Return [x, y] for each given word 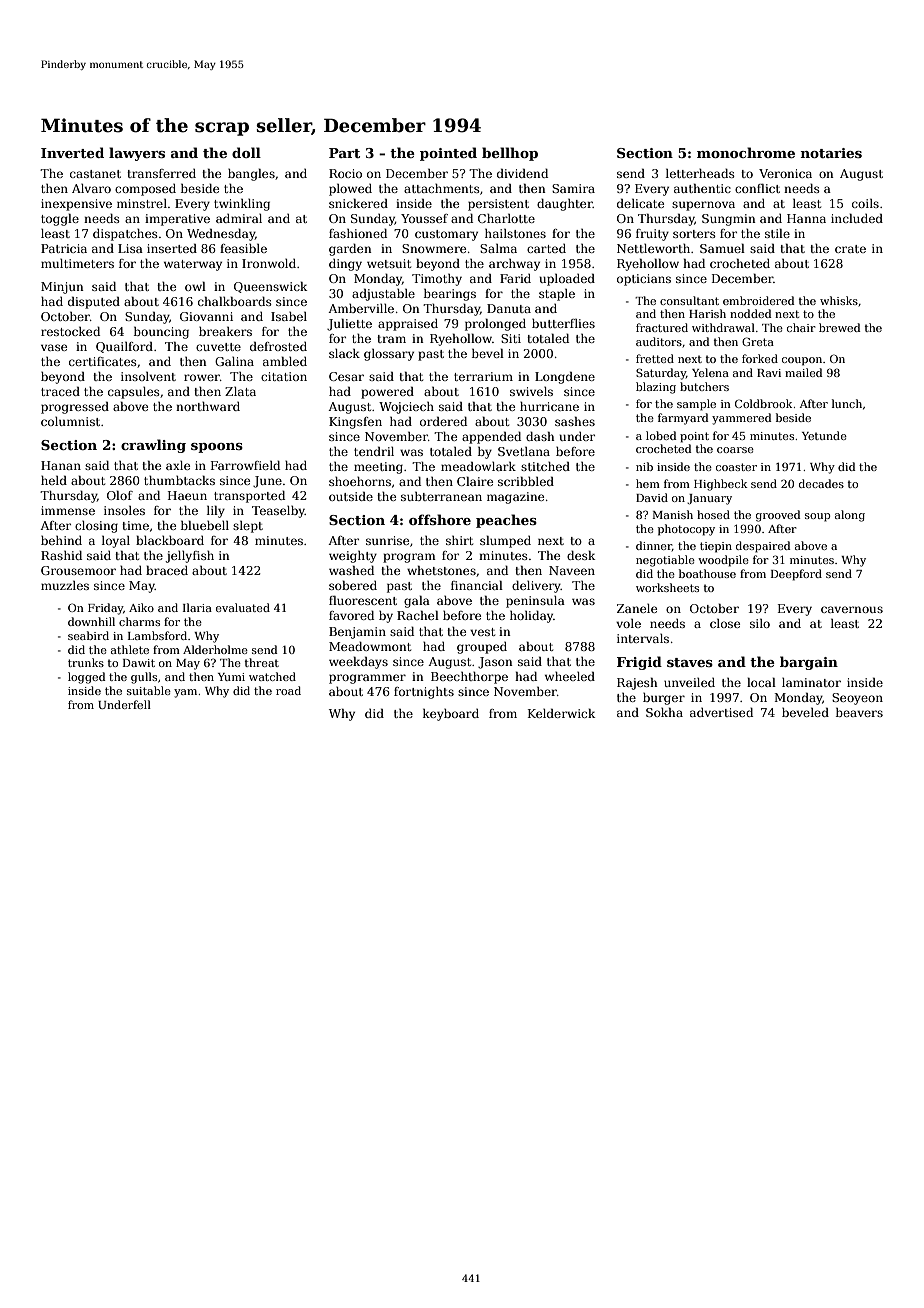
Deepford [796, 575]
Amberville [361, 308]
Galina [234, 361]
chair [801, 327]
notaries [831, 153]
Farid [515, 278]
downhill [91, 621]
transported [249, 497]
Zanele [637, 608]
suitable [149, 690]
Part [344, 153]
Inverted [72, 152]
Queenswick [270, 287]
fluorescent [363, 600]
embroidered [759, 300]
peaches [506, 521]
